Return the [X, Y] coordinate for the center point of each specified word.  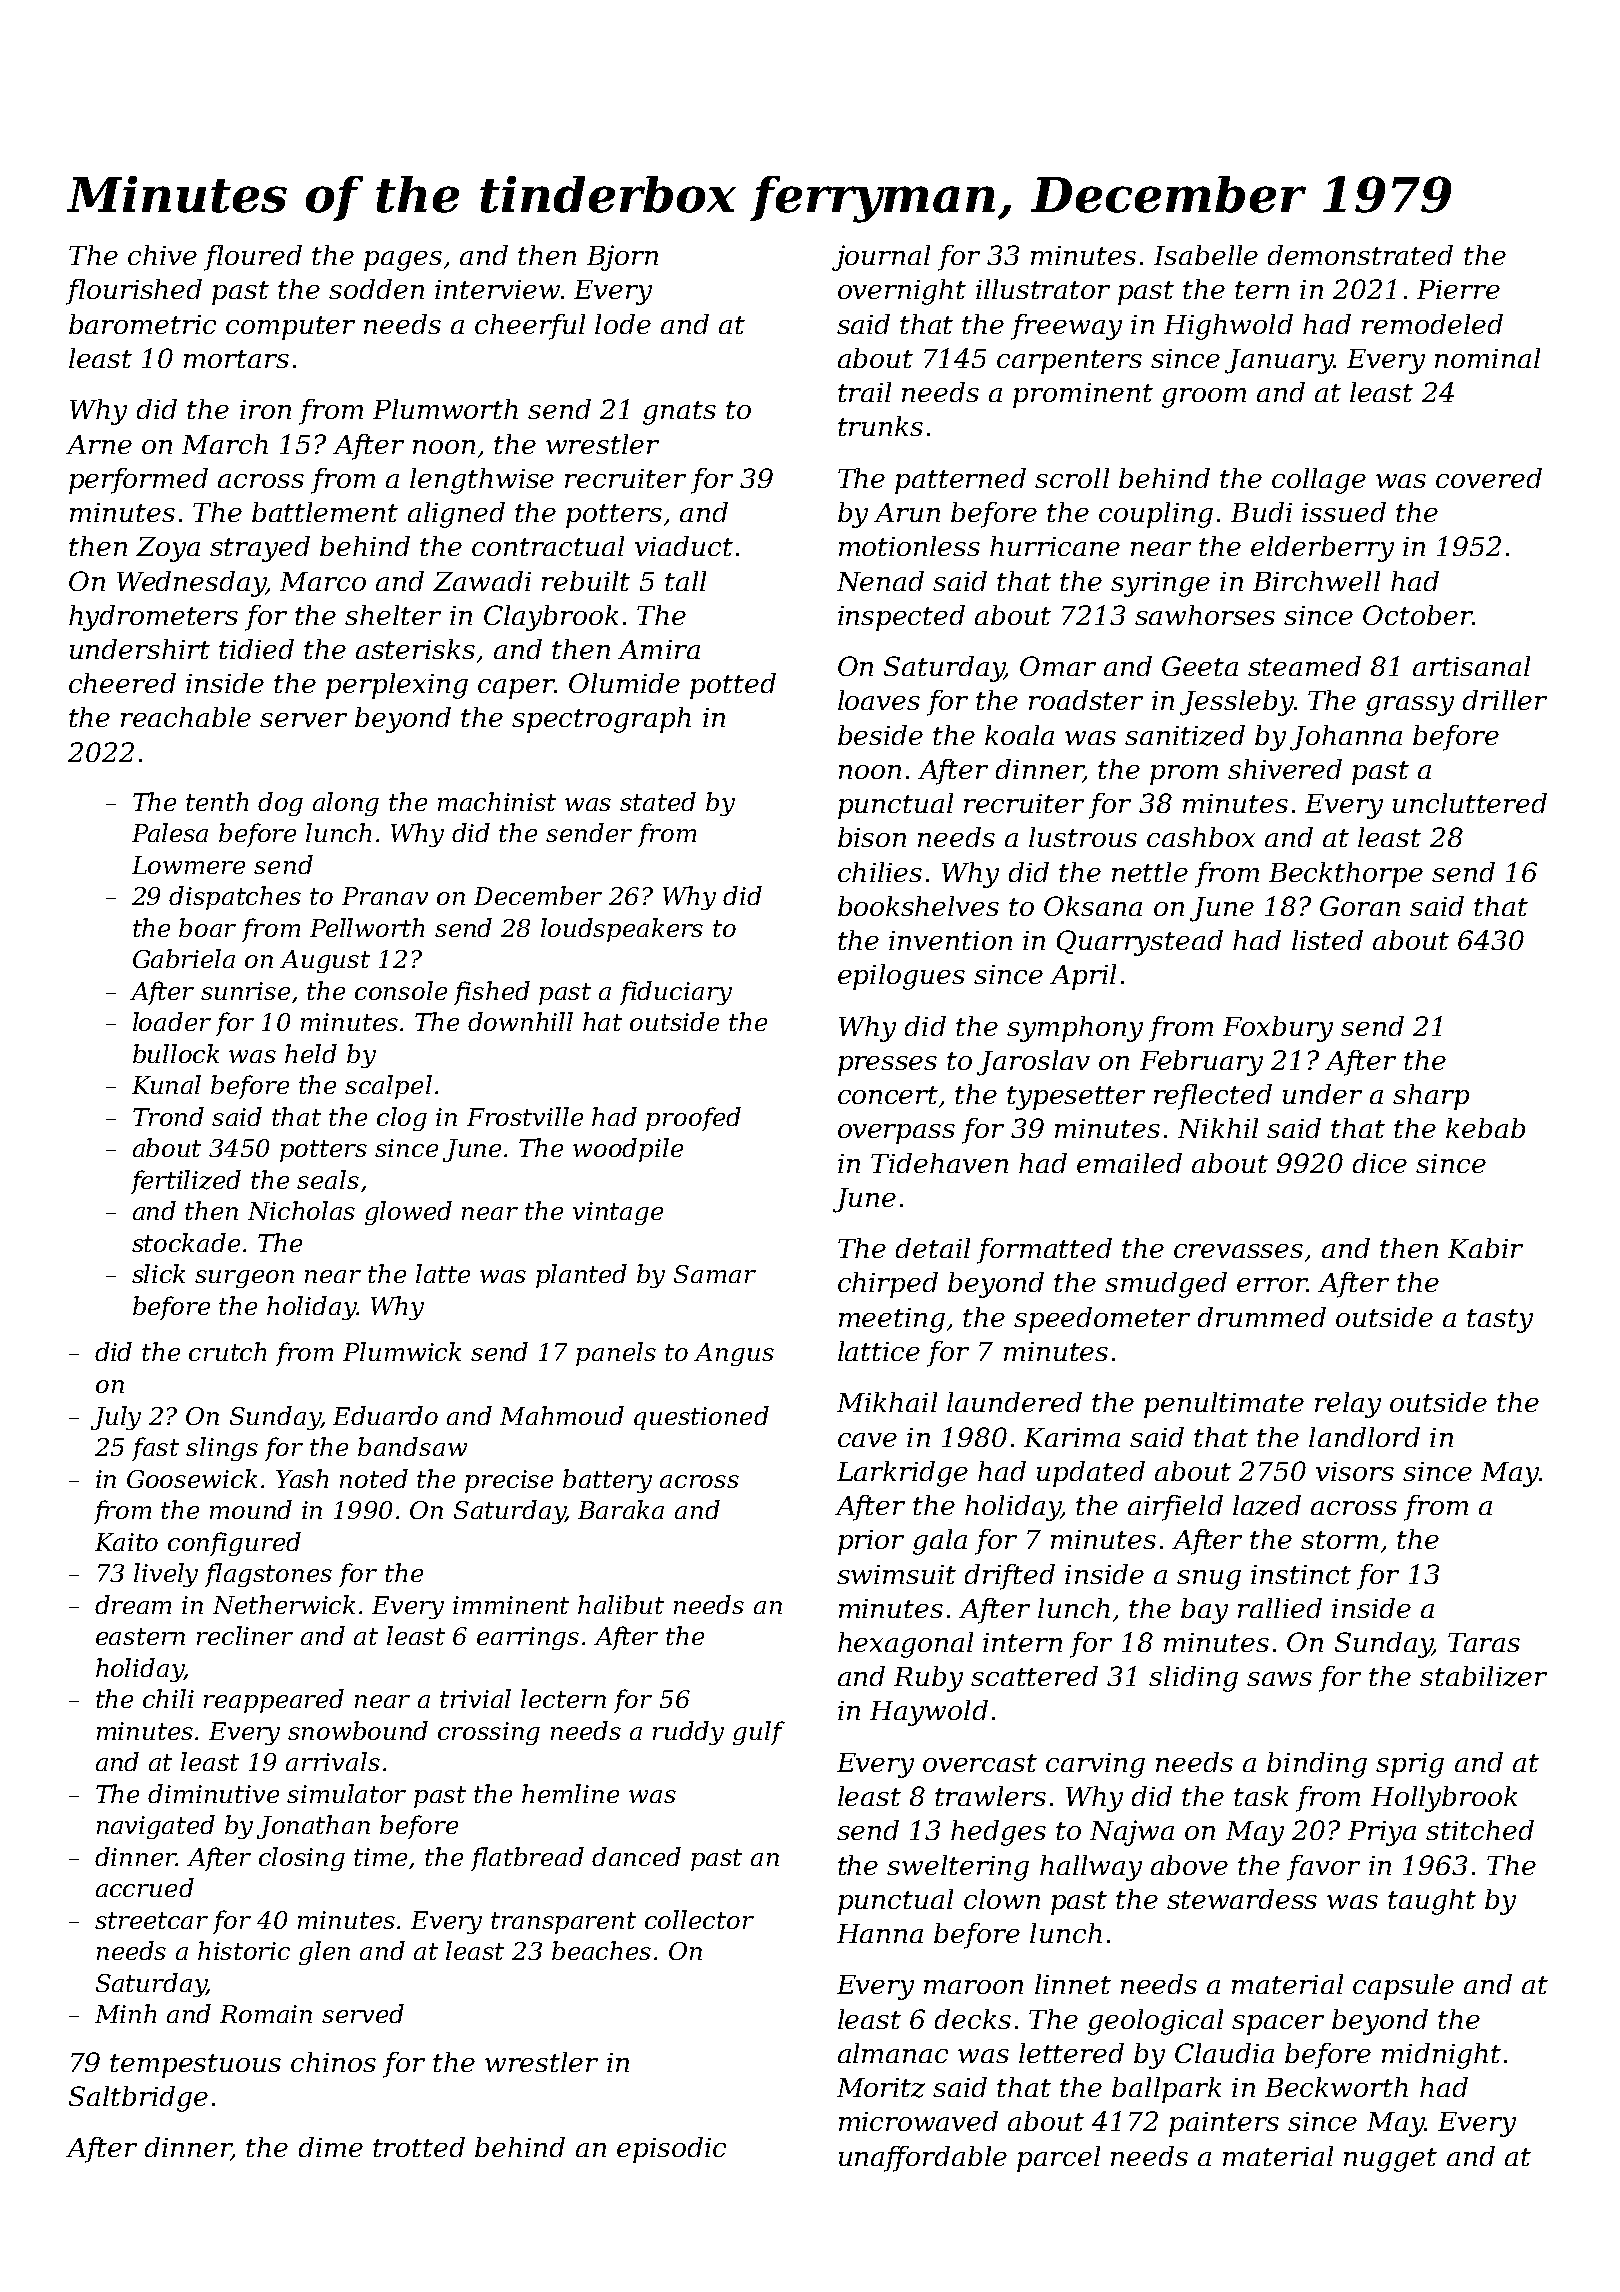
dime [331, 2147]
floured [253, 258]
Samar [715, 1274]
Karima [1072, 1437]
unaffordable [923, 2159]
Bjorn [622, 258]
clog [402, 1119]
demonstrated [1360, 255]
